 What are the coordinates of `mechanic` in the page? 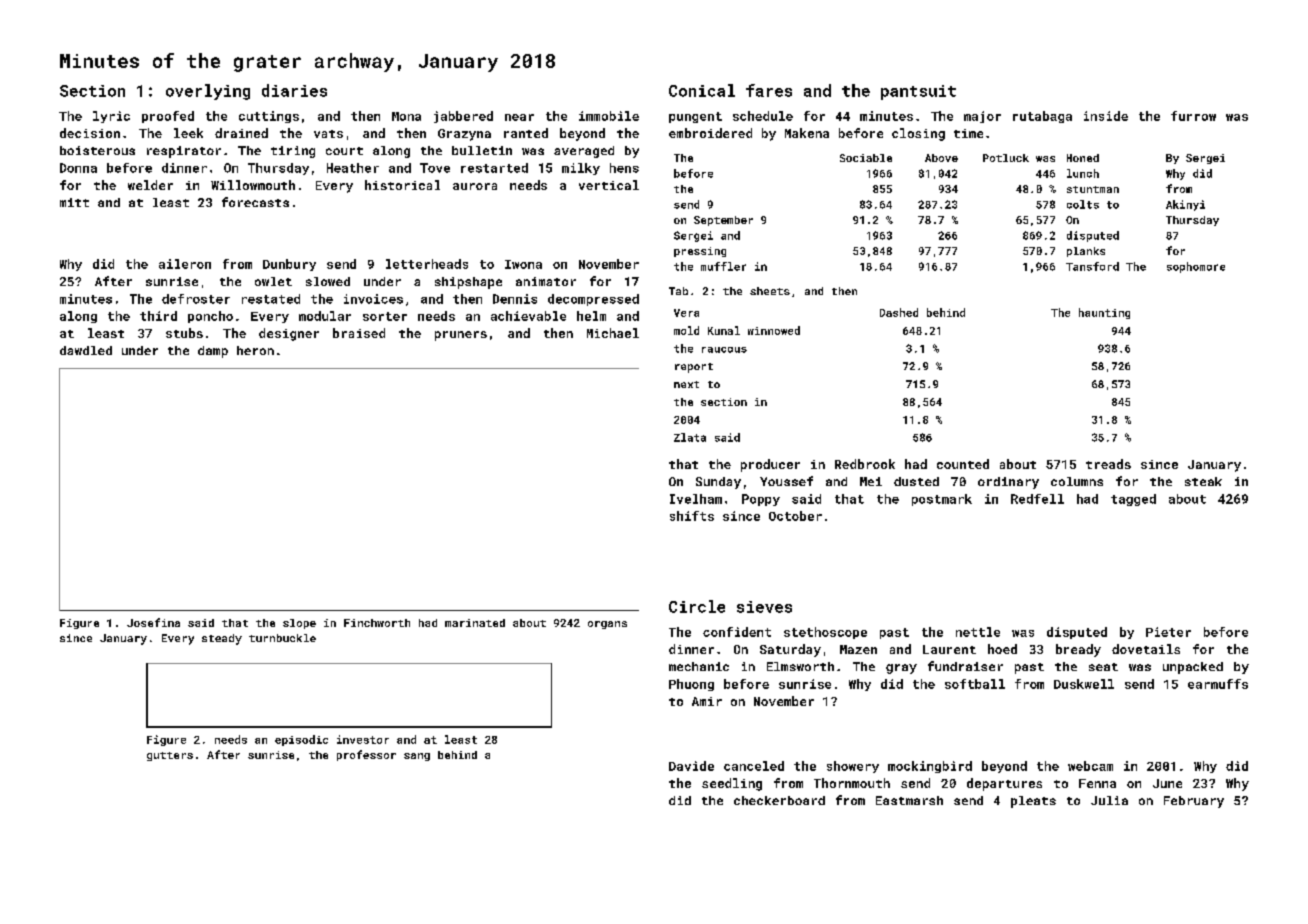 It's located at (699, 666).
